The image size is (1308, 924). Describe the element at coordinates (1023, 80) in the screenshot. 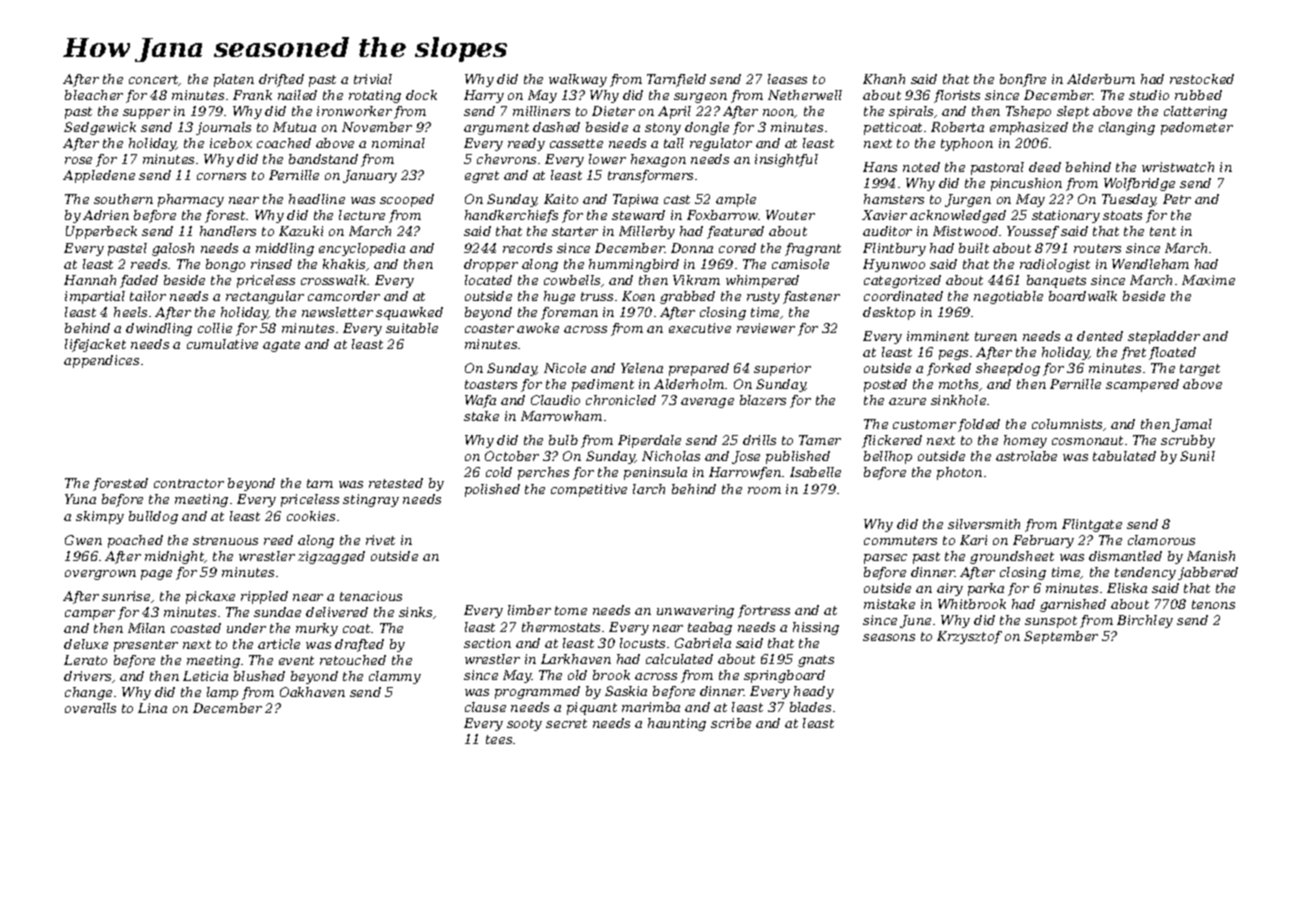

I see `bonfire` at that location.
